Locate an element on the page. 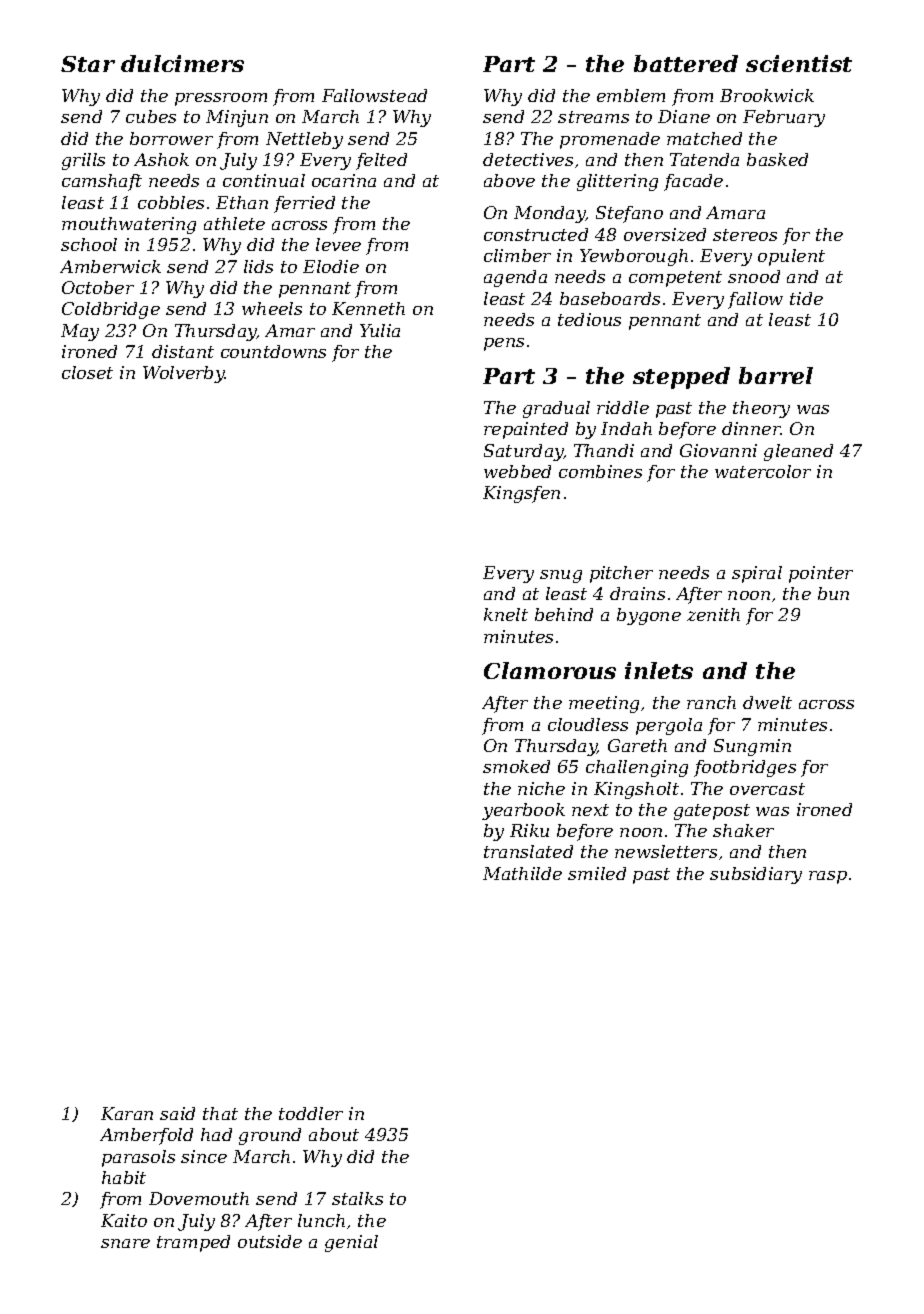 The image size is (924, 1314). lids is located at coordinates (258, 266).
